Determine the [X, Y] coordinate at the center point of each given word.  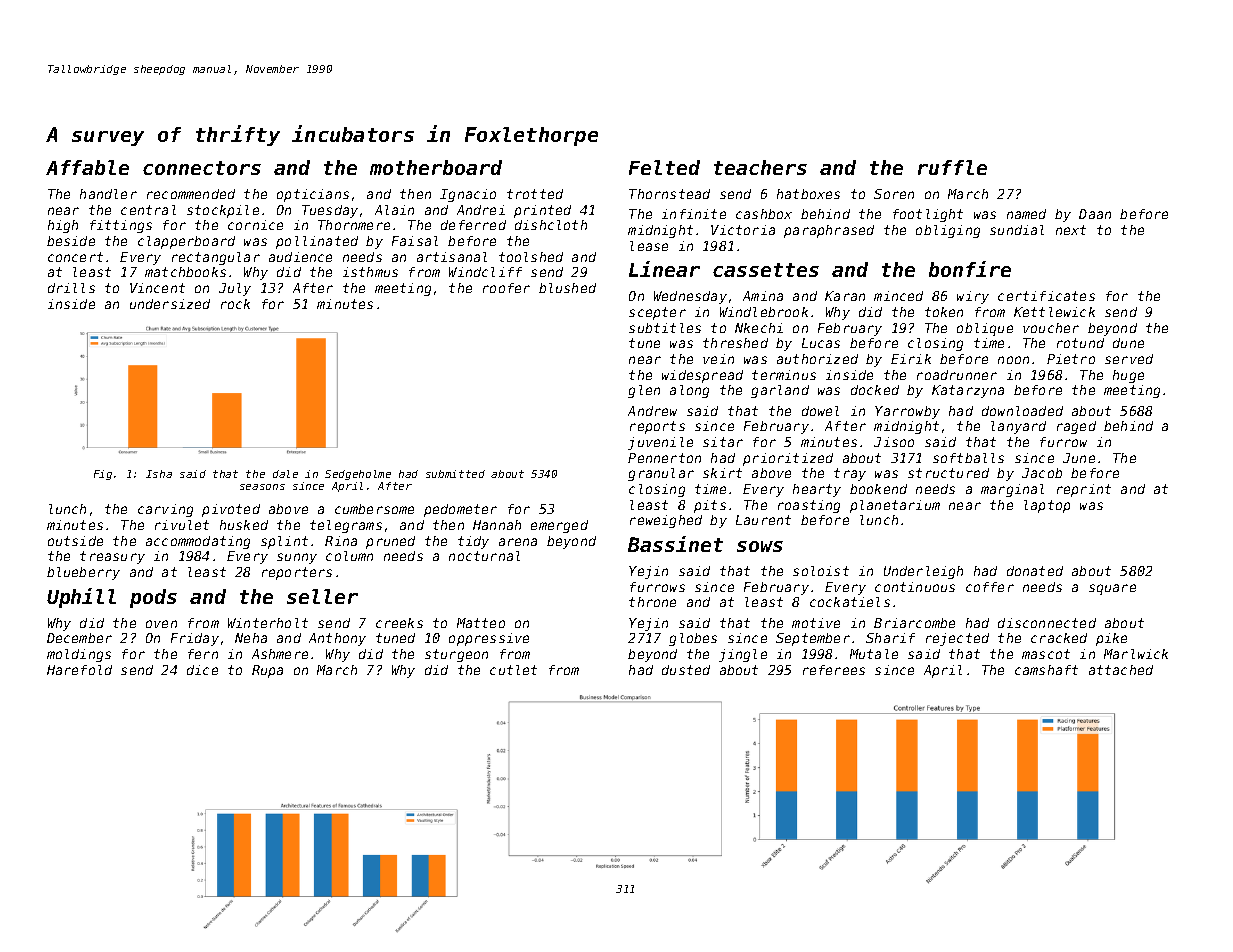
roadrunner [957, 375]
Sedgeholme [358, 475]
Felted [664, 167]
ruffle [952, 167]
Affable [87, 167]
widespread [702, 376]
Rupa [267, 671]
